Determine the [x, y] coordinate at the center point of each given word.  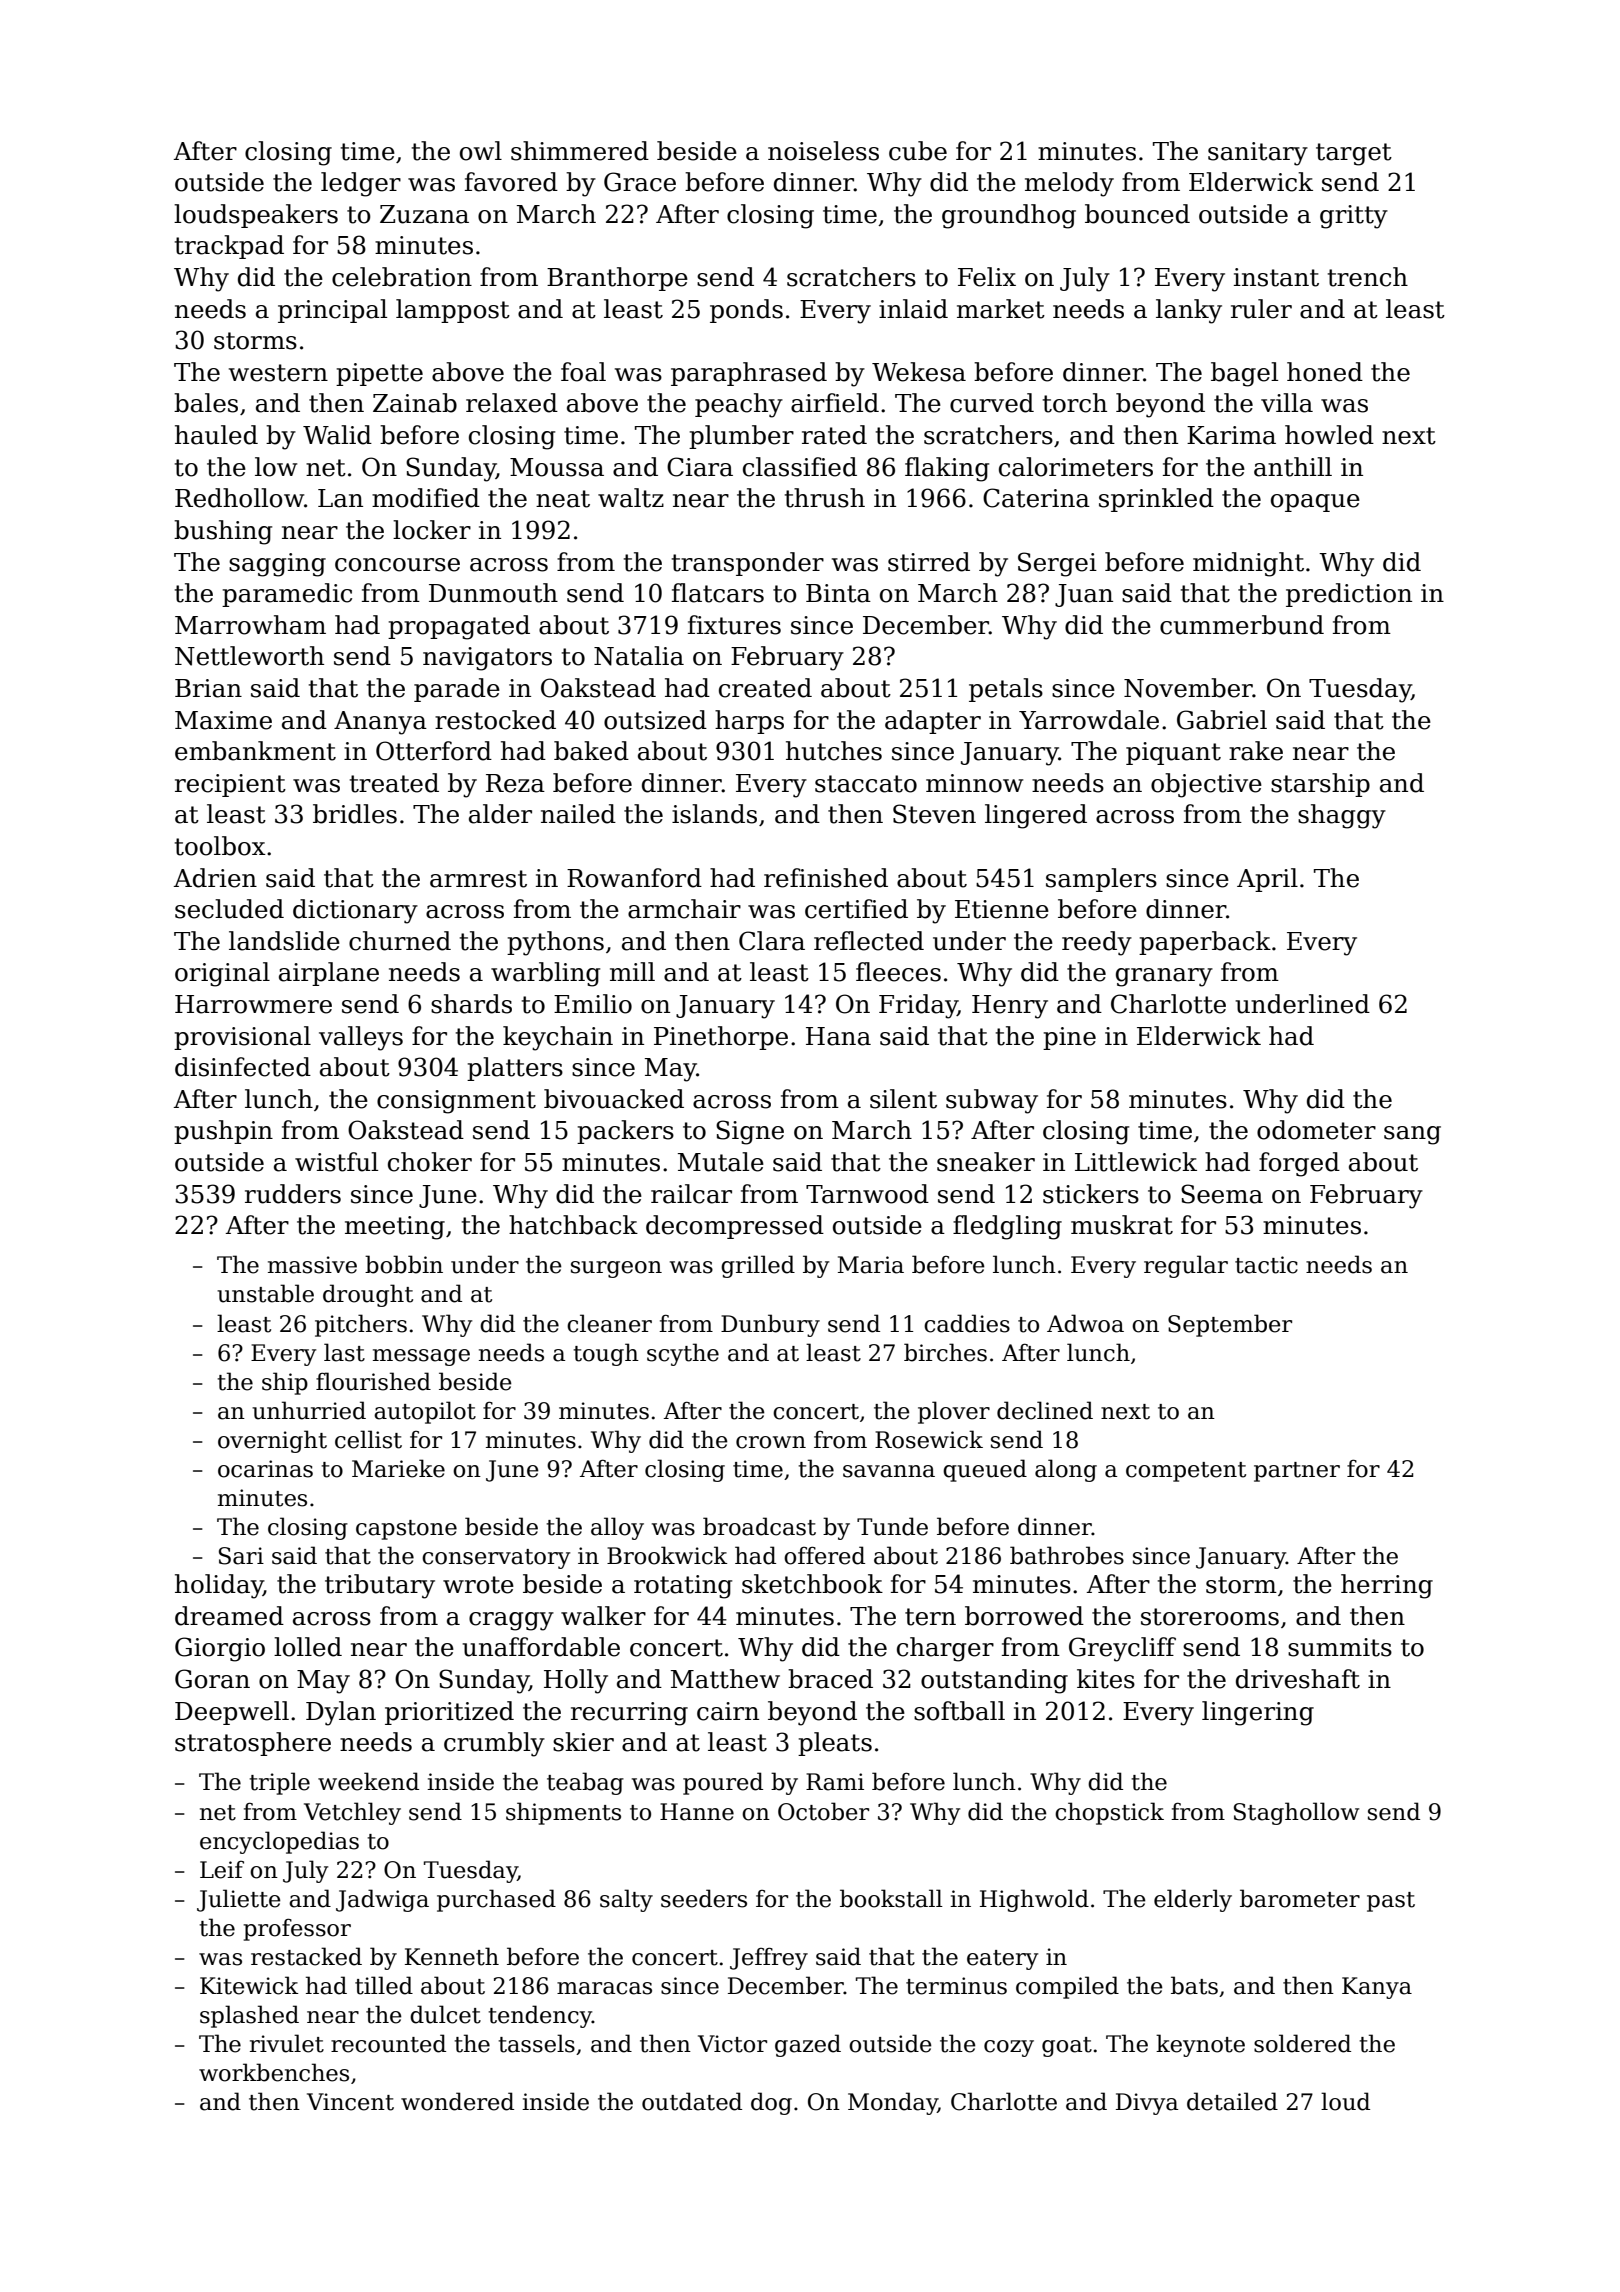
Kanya [1377, 1988]
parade [457, 690]
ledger [361, 184]
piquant [1173, 753]
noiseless [823, 151]
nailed [578, 814]
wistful [336, 1162]
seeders [704, 1898]
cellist [368, 1439]
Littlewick [1136, 1162]
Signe [750, 1132]
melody [1069, 184]
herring [1387, 1586]
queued [985, 1470]
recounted [388, 2043]
